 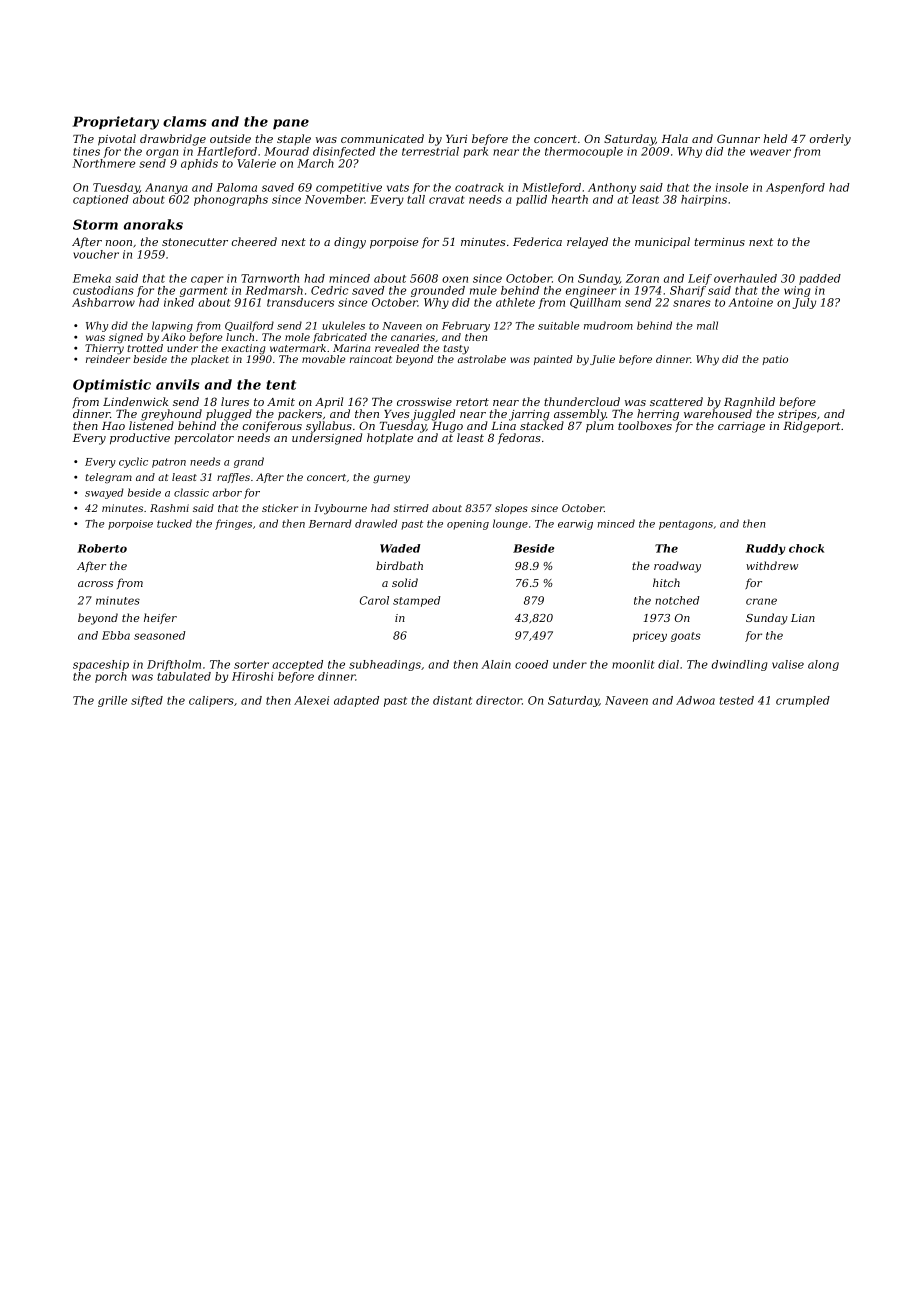 I want to click on thermocouple, so click(x=584, y=152).
